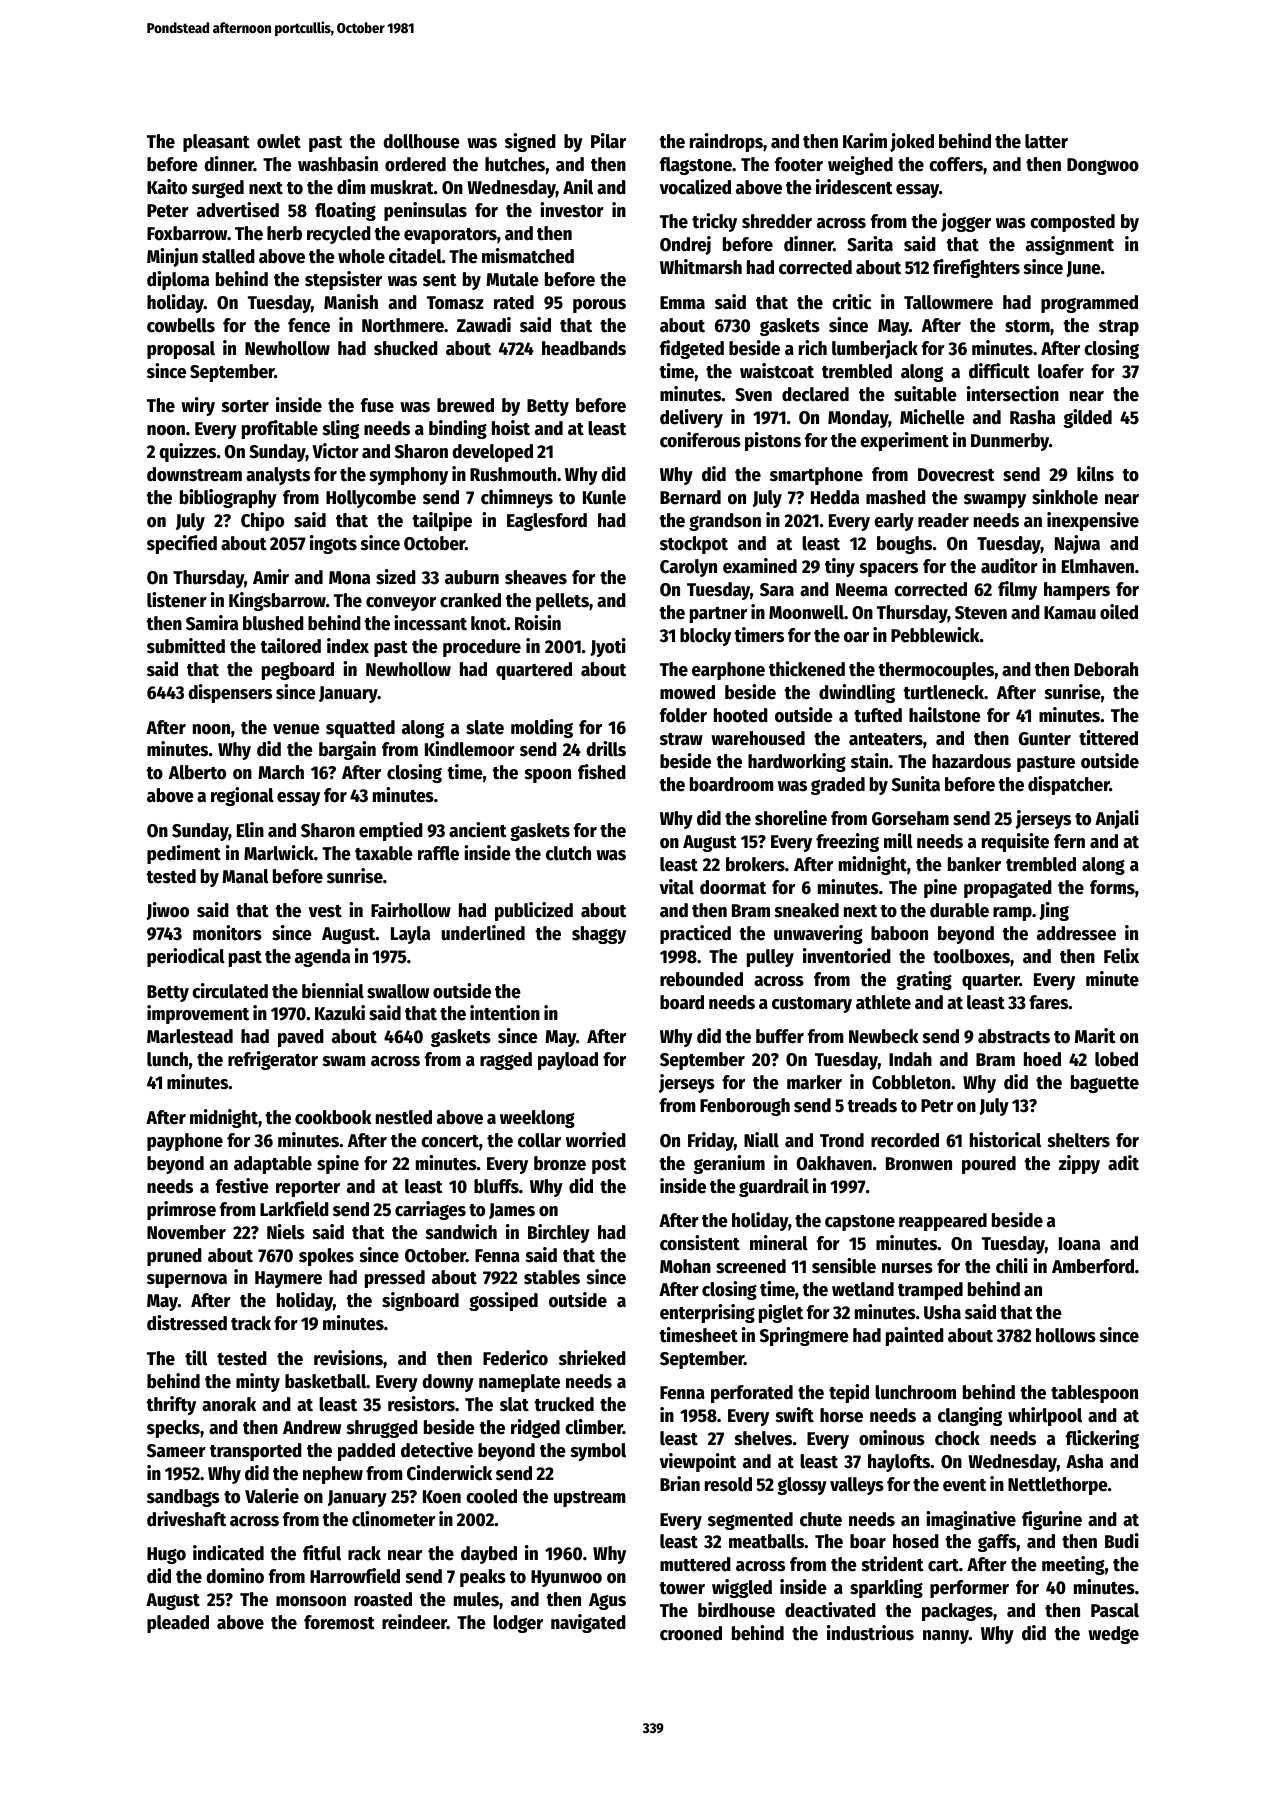 This screenshot has width=1286, height=1819. Describe the element at coordinates (1042, 1059) in the screenshot. I see `hoed` at that location.
